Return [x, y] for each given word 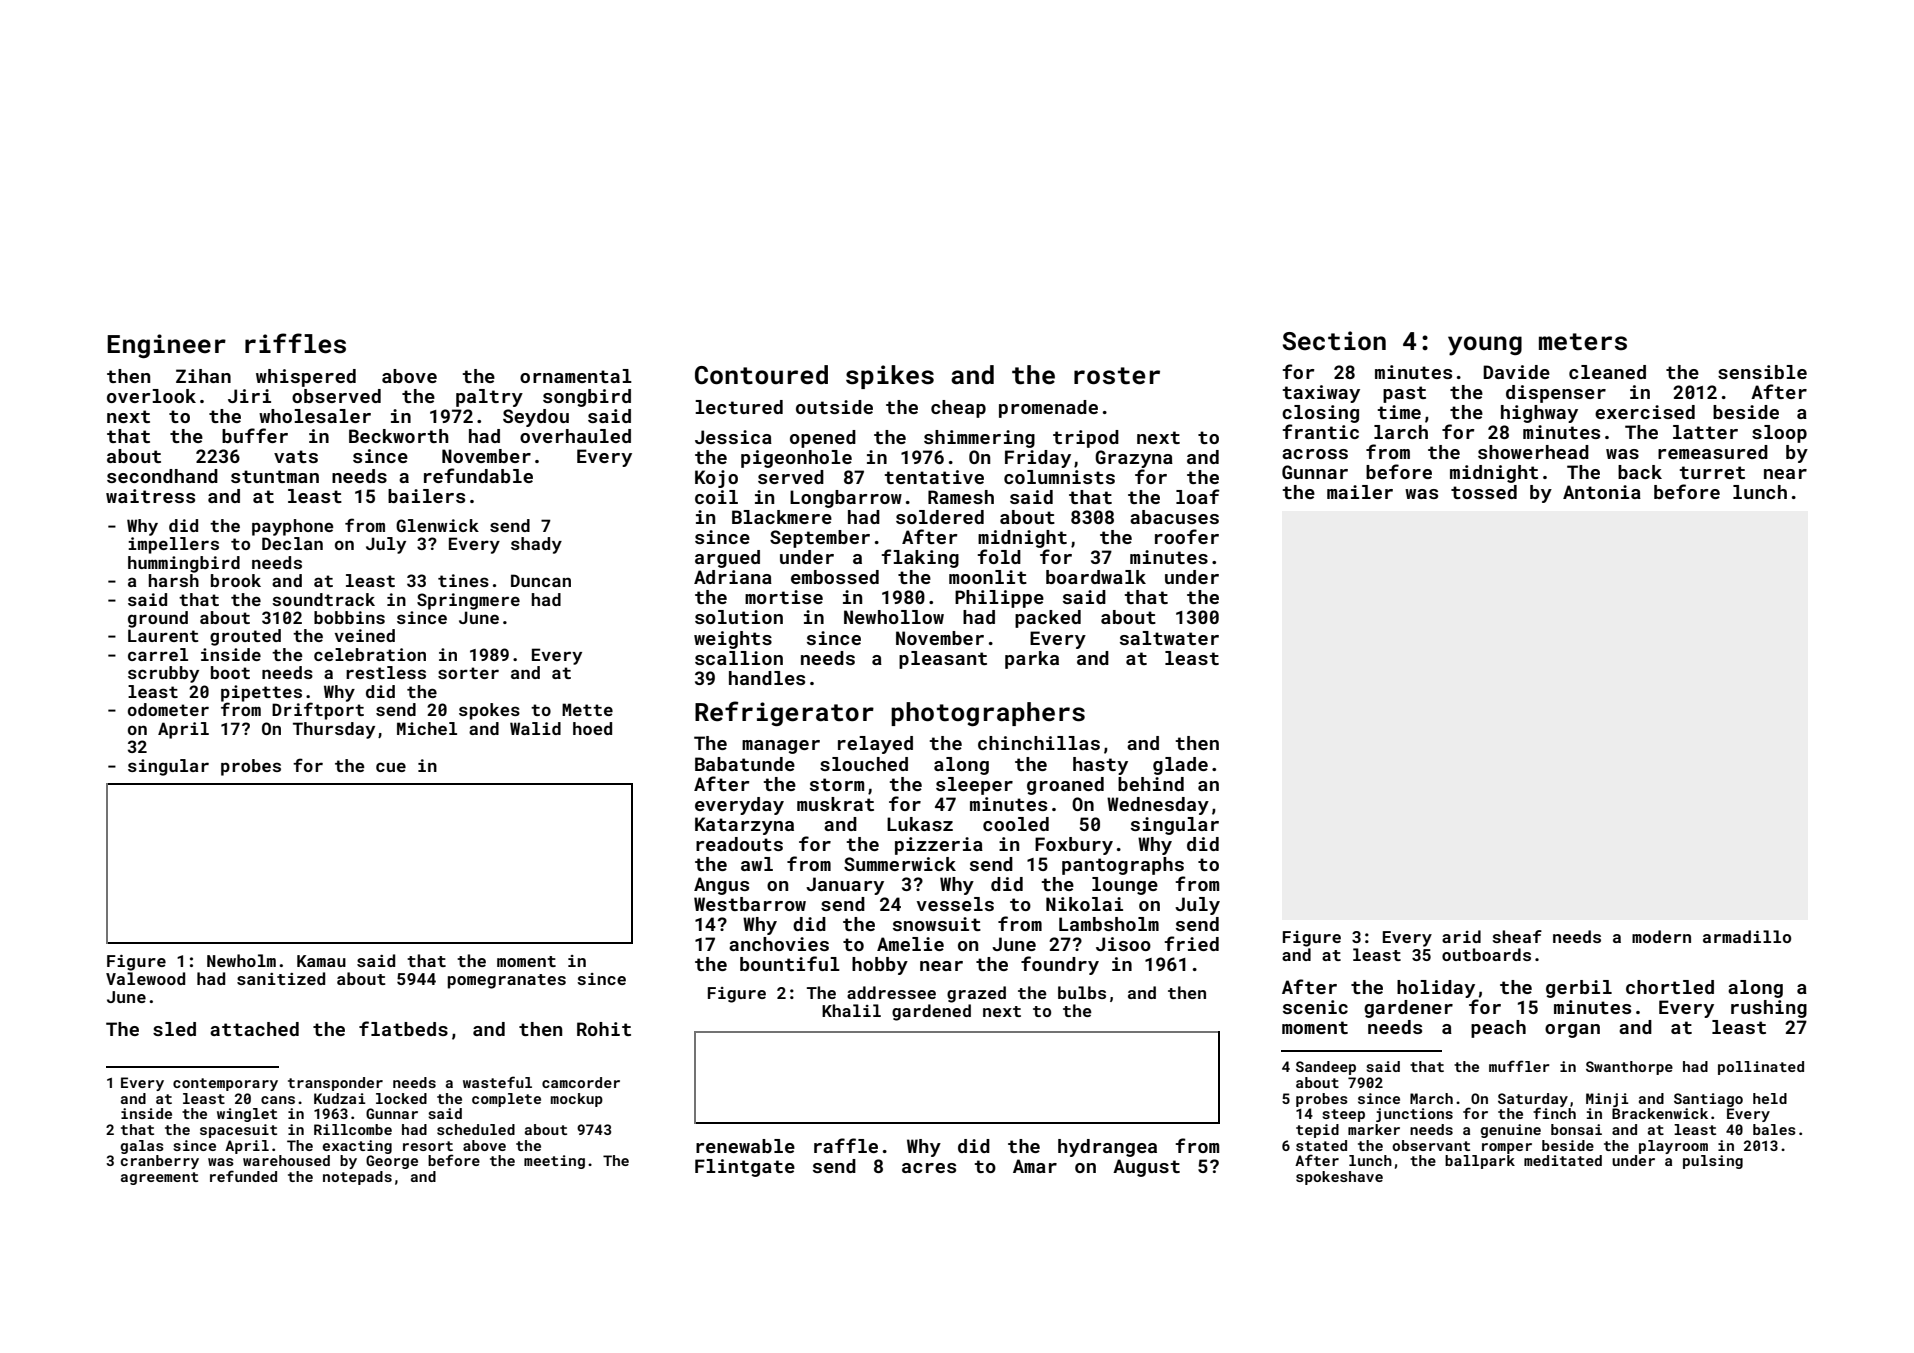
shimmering [979, 439]
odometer [168, 709]
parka [1032, 660]
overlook [151, 396]
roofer [1187, 536]
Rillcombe [353, 1129]
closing [1320, 414]
